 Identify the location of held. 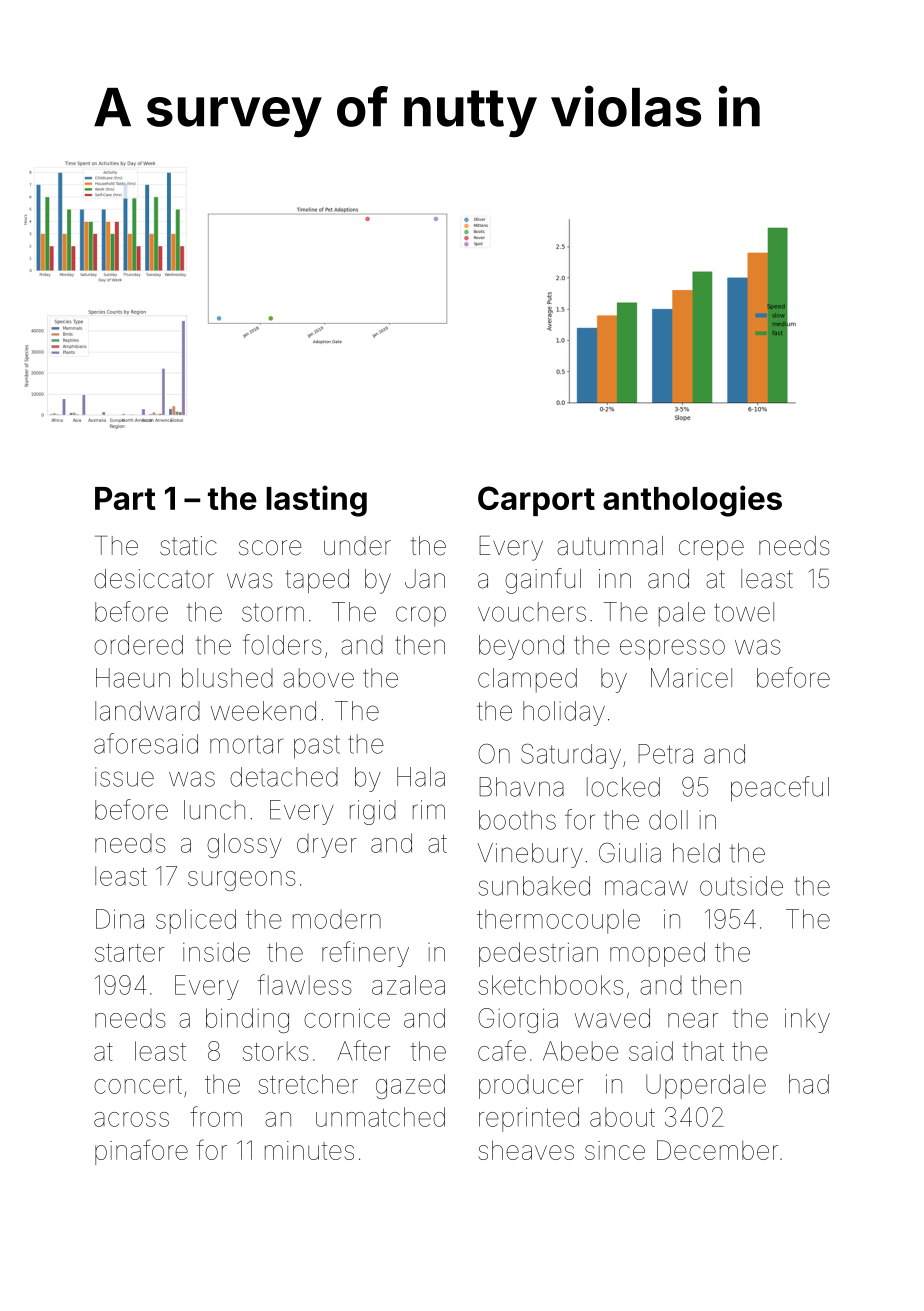
(696, 853).
